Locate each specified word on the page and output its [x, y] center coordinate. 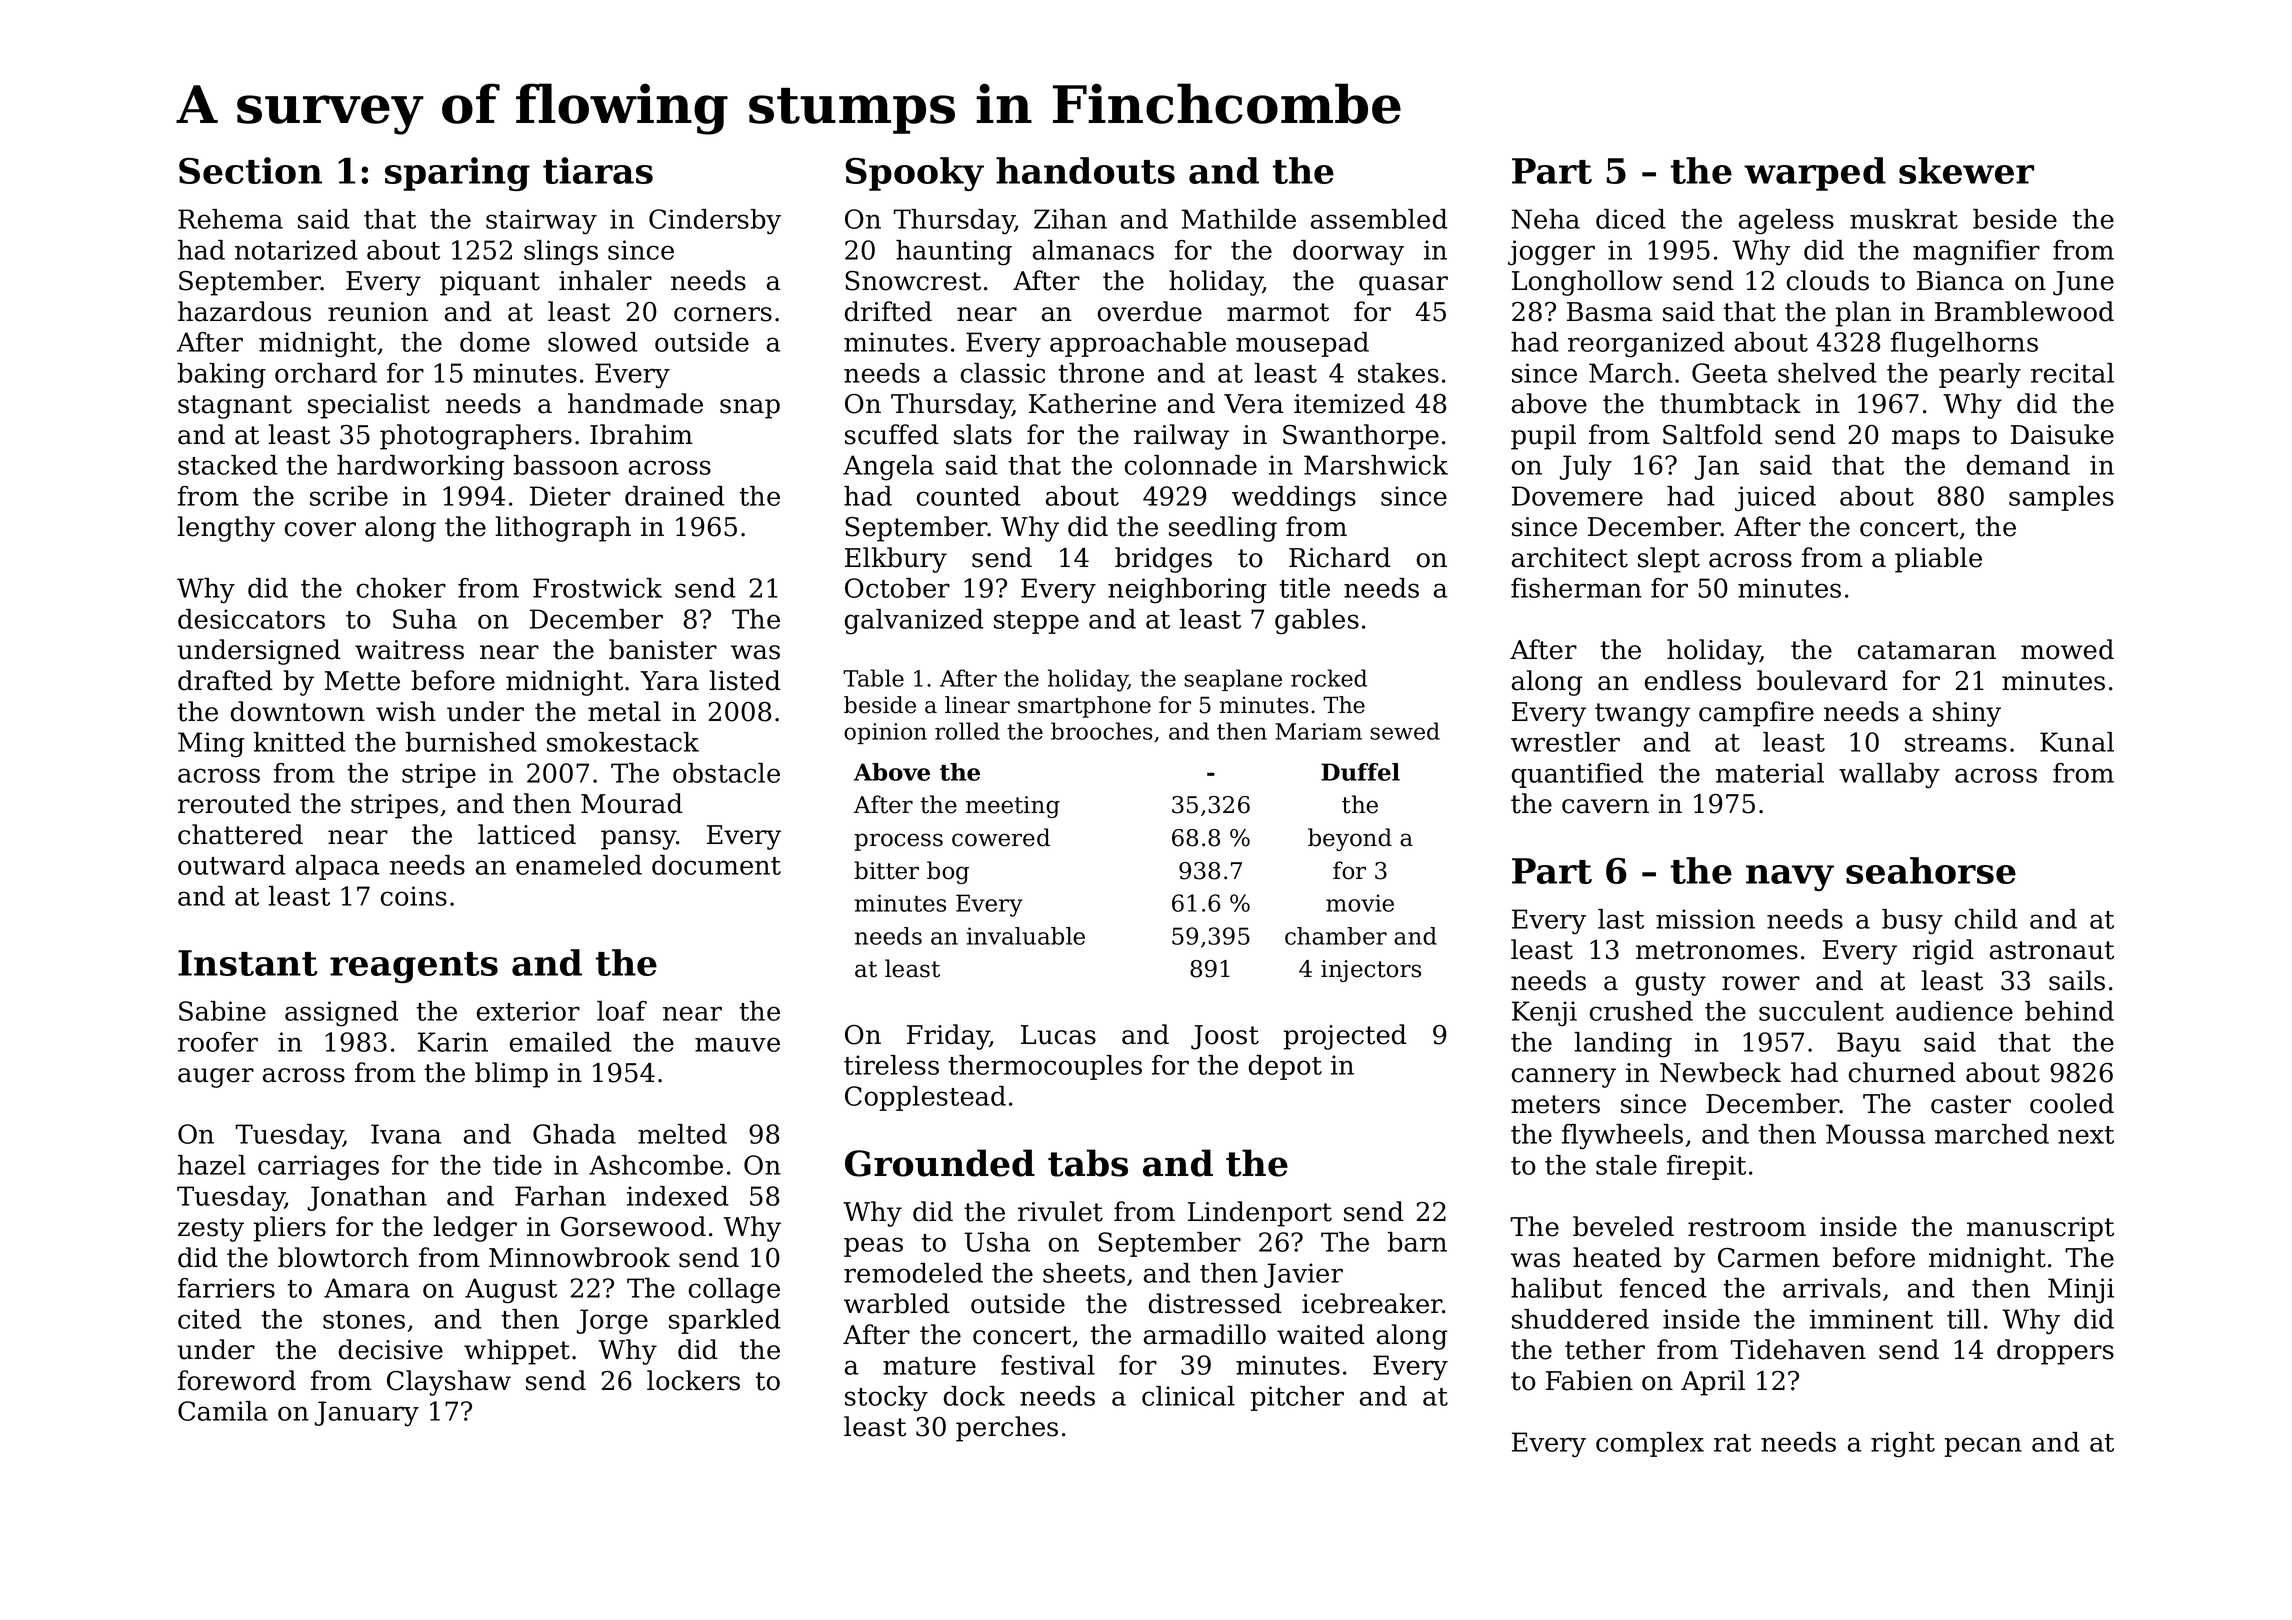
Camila [223, 1411]
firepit [1706, 1167]
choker [401, 588]
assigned [342, 1014]
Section [250, 170]
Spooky [915, 174]
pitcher [1297, 1398]
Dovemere [1577, 496]
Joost [1225, 1037]
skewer [1966, 170]
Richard [1340, 557]
